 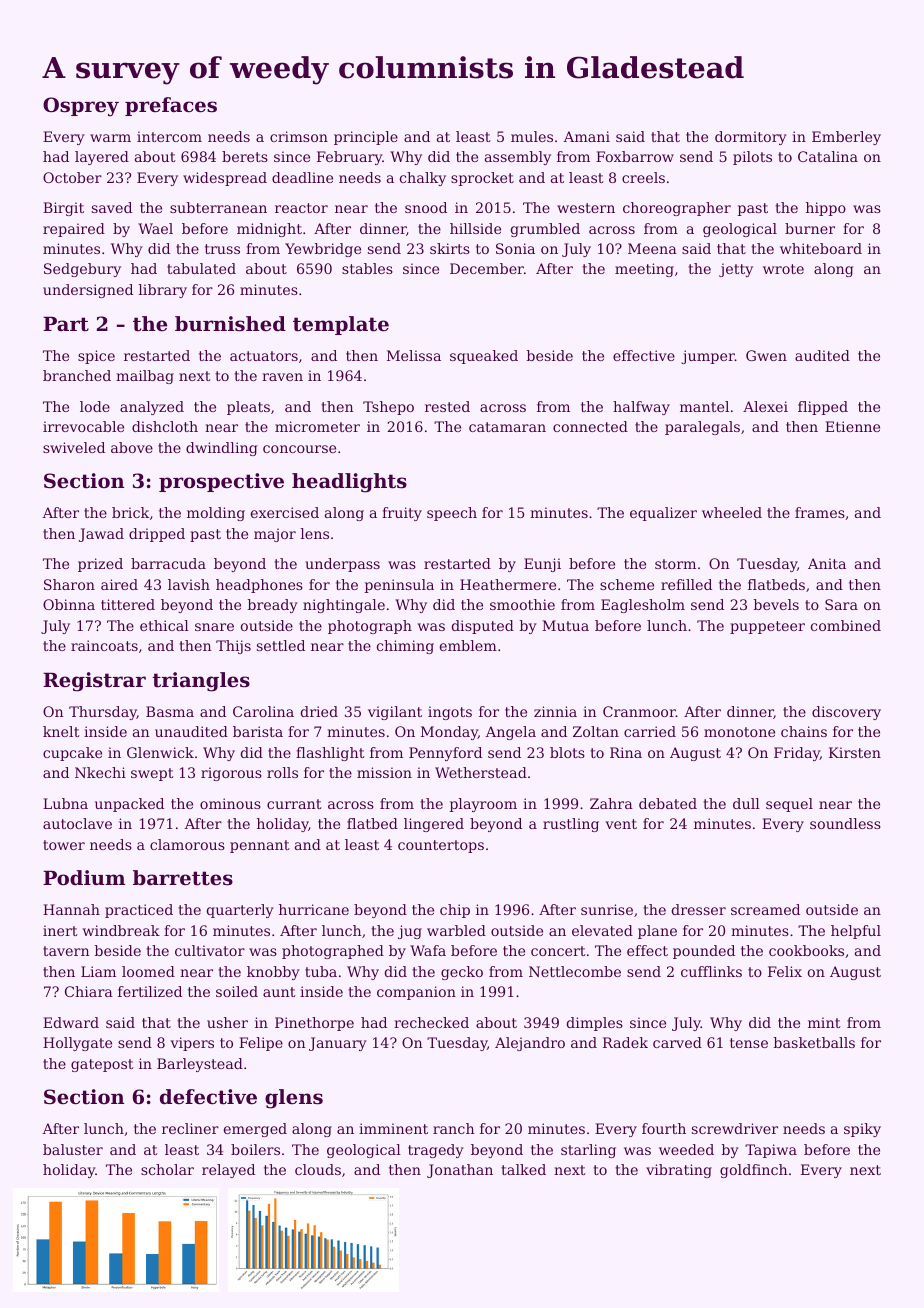 I want to click on relayed, so click(x=228, y=1171).
